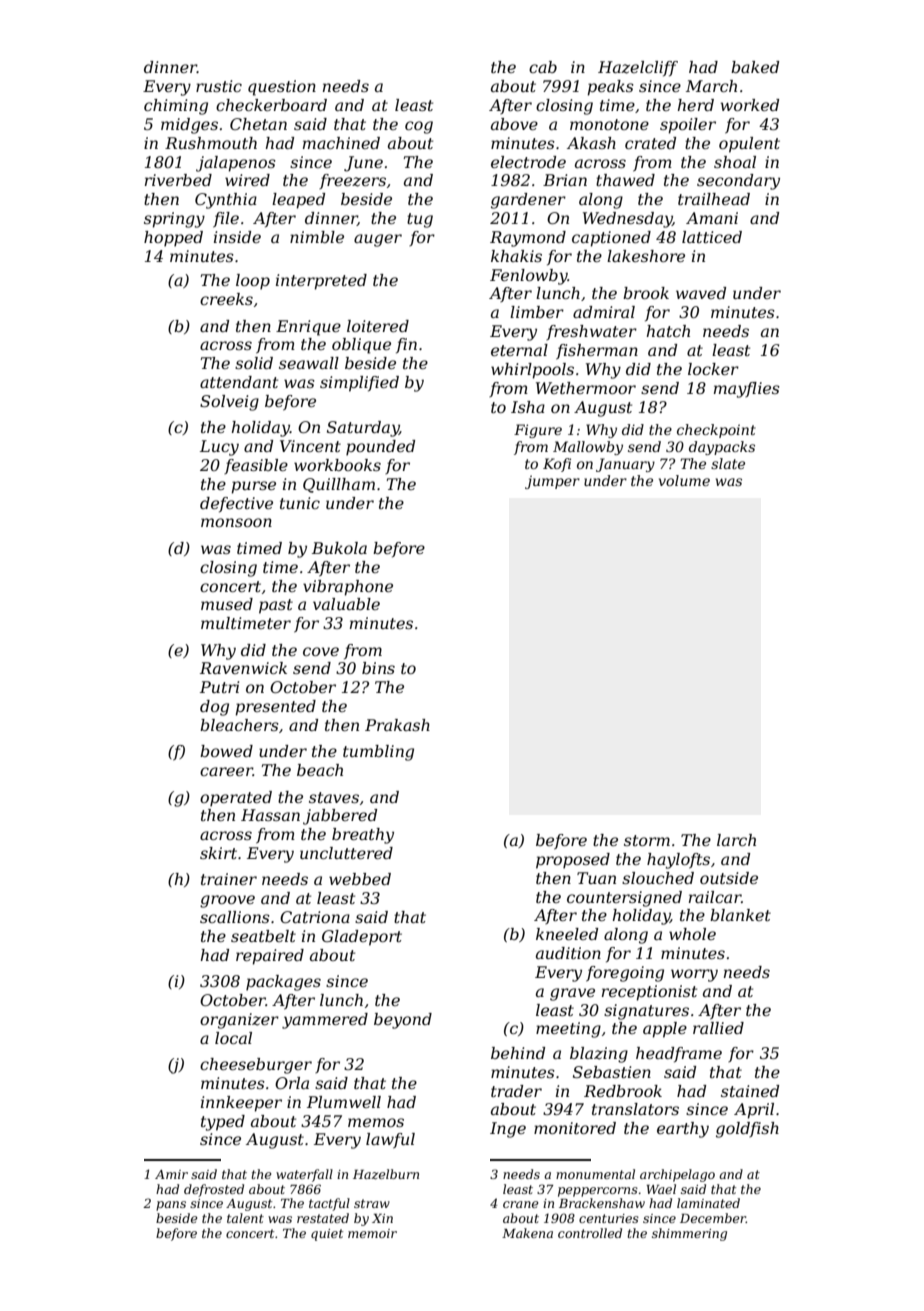 Image resolution: width=924 pixels, height=1311 pixels. I want to click on Vincent, so click(310, 446).
